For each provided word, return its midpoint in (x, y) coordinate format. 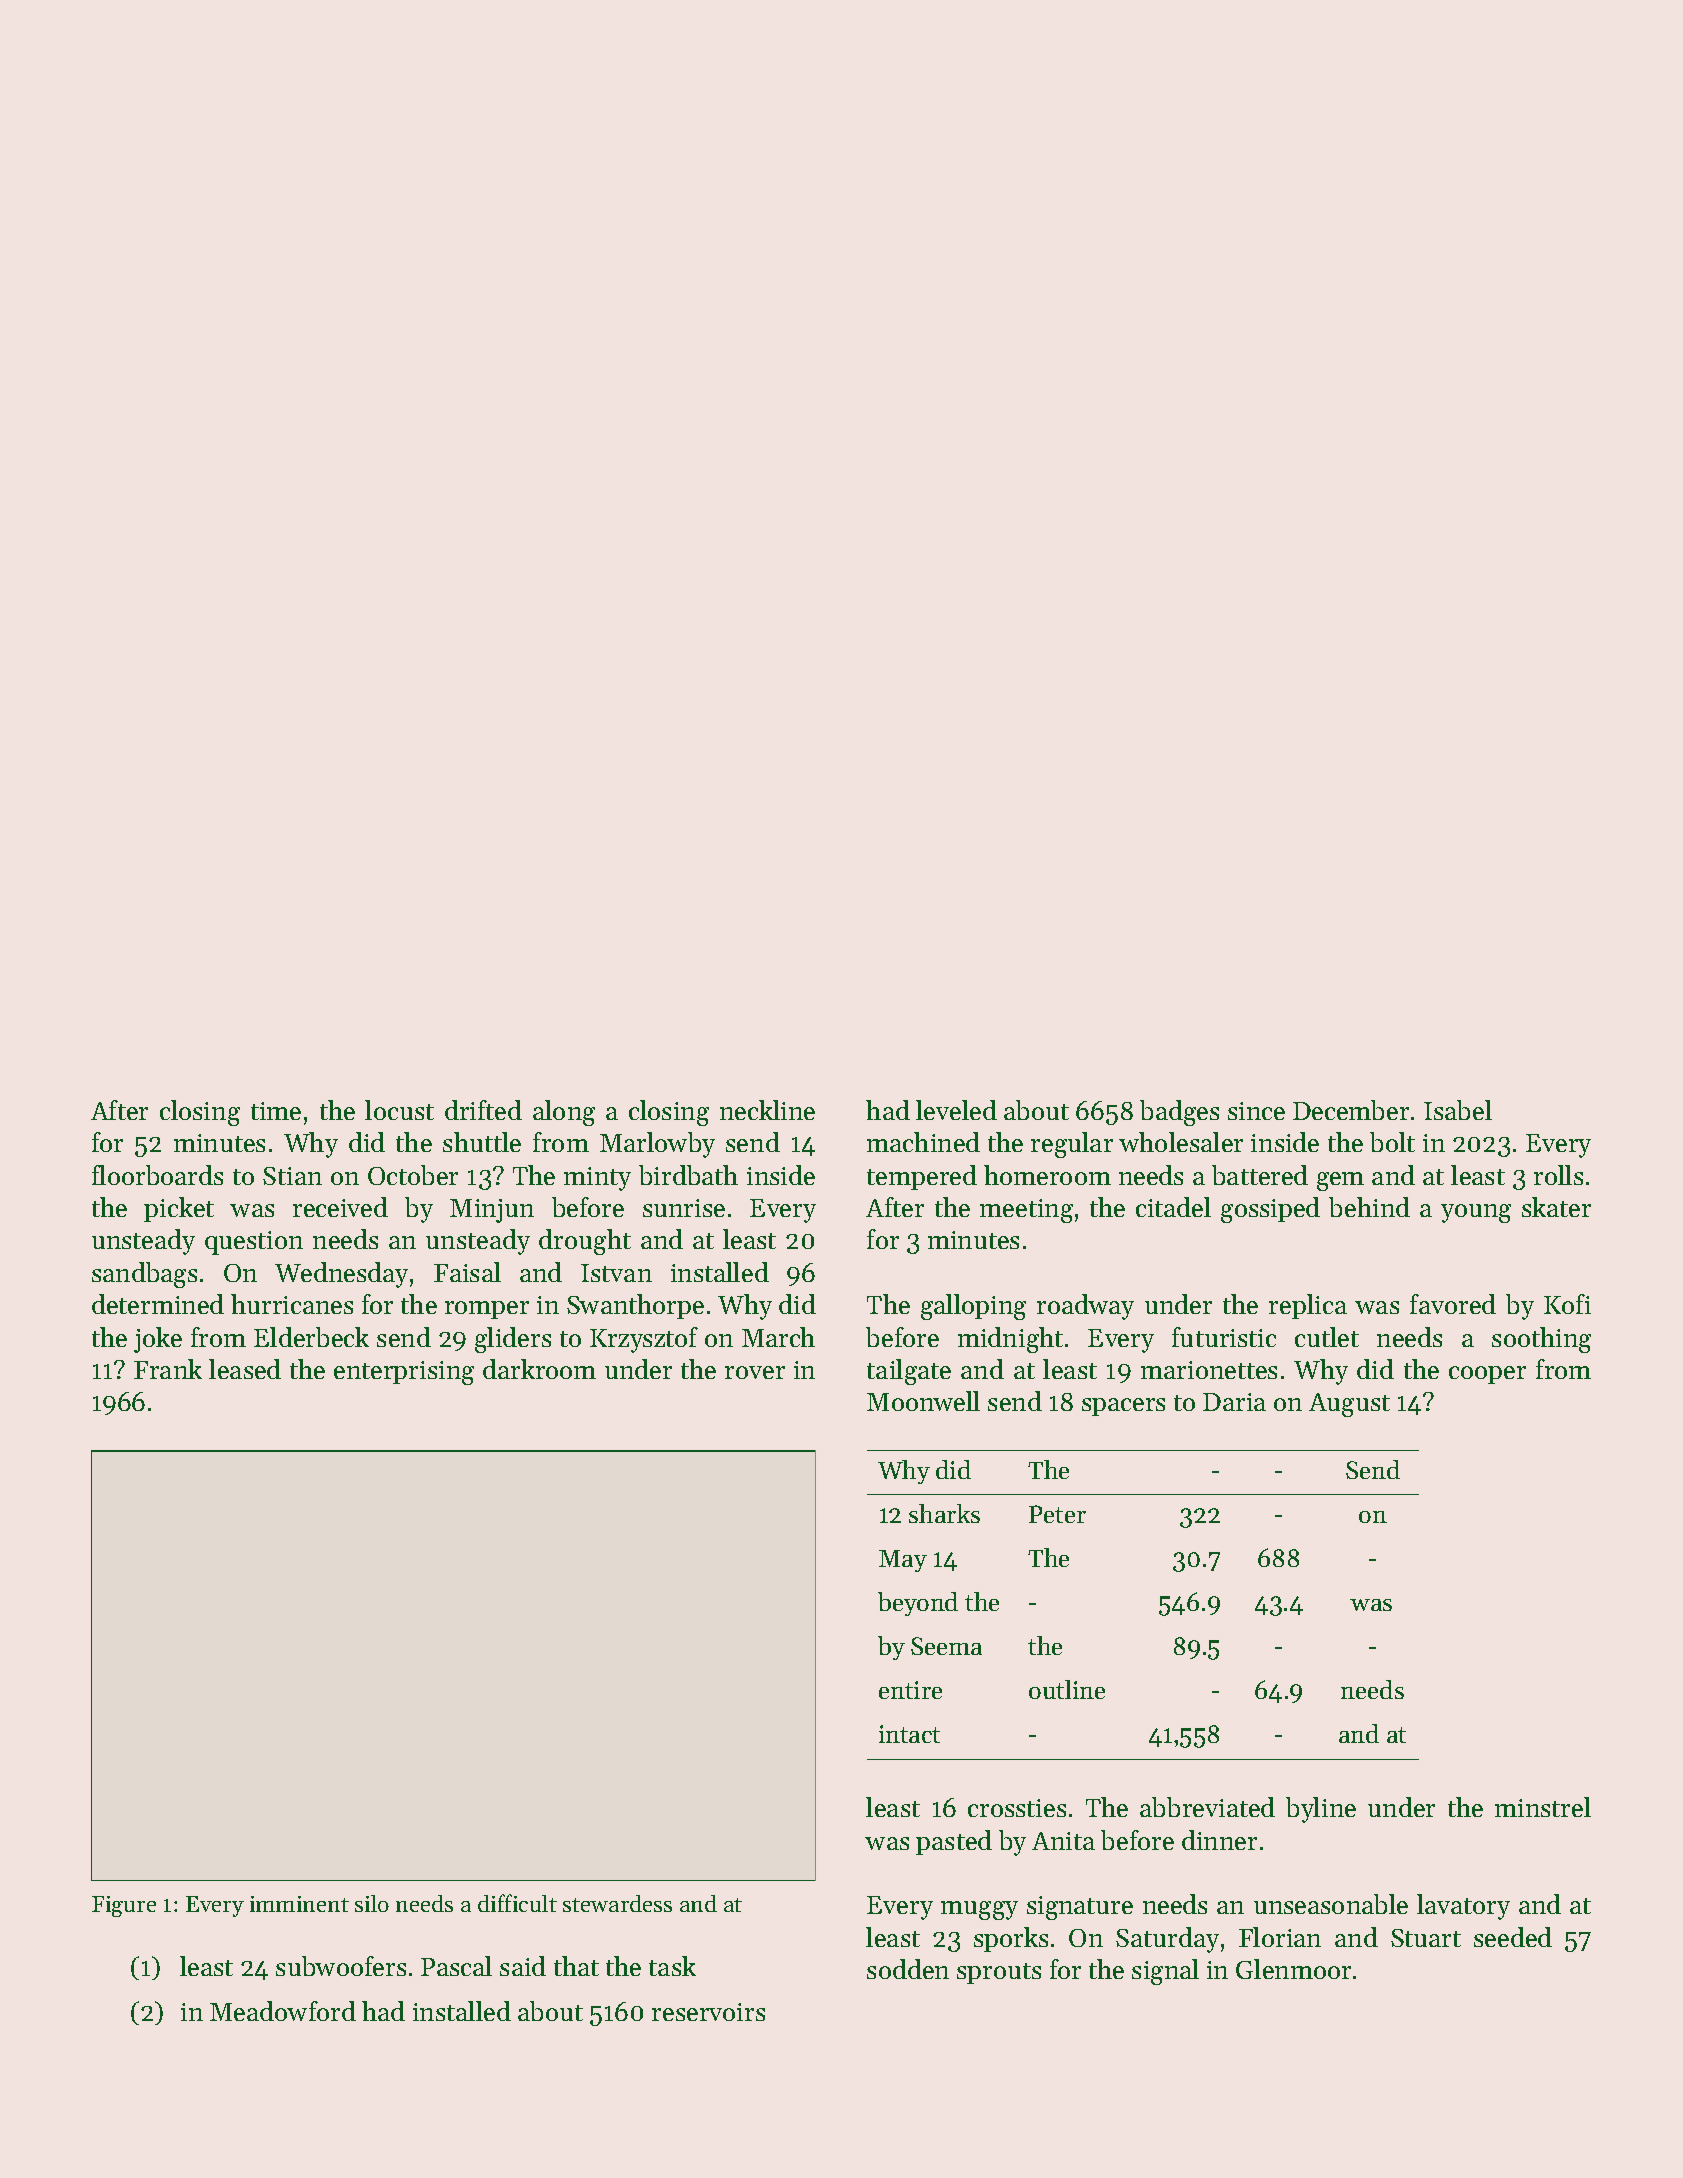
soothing (1541, 1340)
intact (909, 1734)
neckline (767, 1110)
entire (910, 1690)
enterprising (404, 1373)
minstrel (1543, 1807)
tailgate (909, 1372)
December (1351, 1110)
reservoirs (708, 2012)
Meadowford (283, 2011)
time (276, 1111)
